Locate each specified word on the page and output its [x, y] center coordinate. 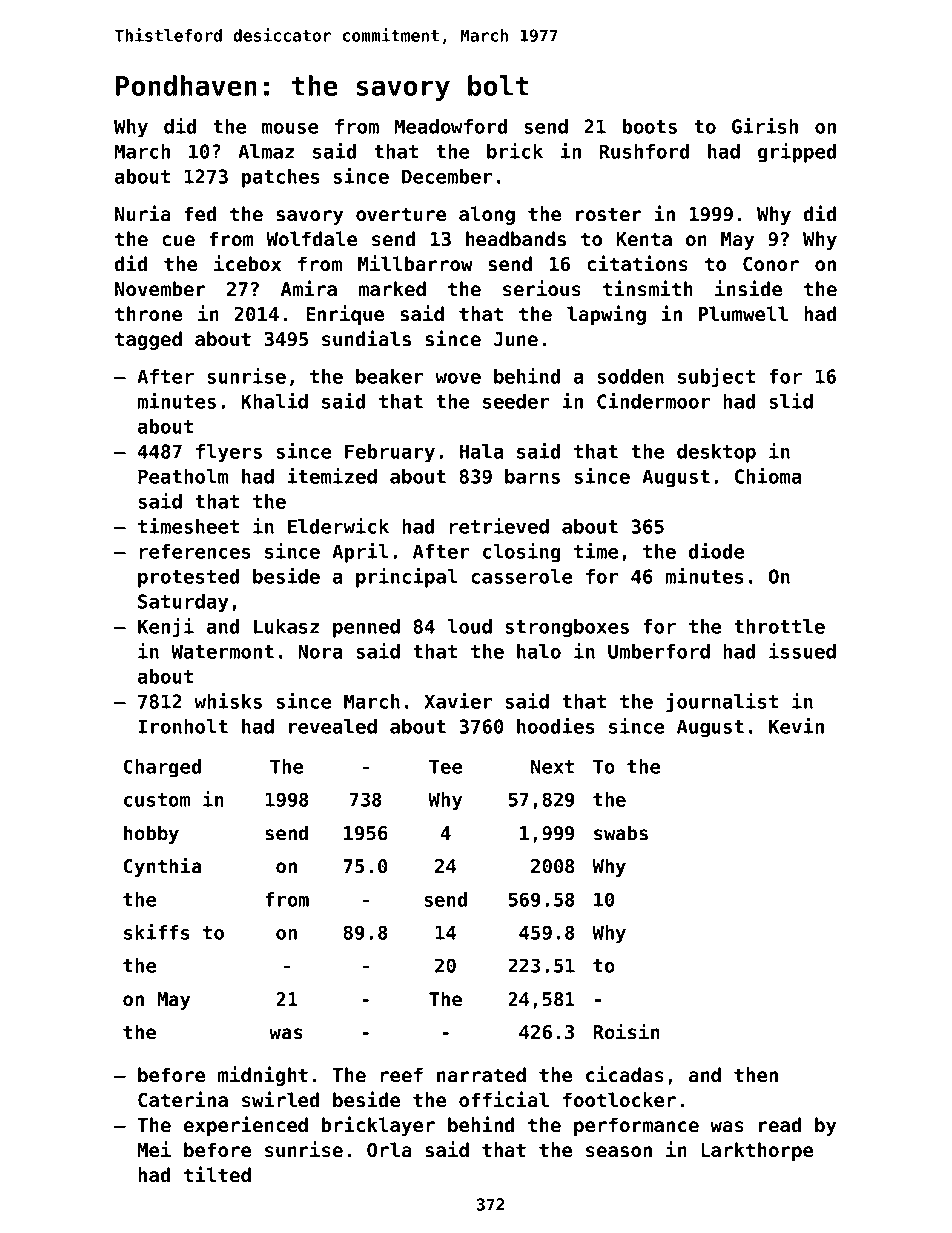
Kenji [166, 628]
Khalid [274, 401]
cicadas [625, 1074]
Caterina [183, 1099]
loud [470, 626]
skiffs [157, 932]
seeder [516, 401]
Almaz [266, 151]
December [447, 176]
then [756, 1075]
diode [716, 551]
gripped [797, 153]
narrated [481, 1075]
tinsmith [648, 288]
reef [401, 1075]
